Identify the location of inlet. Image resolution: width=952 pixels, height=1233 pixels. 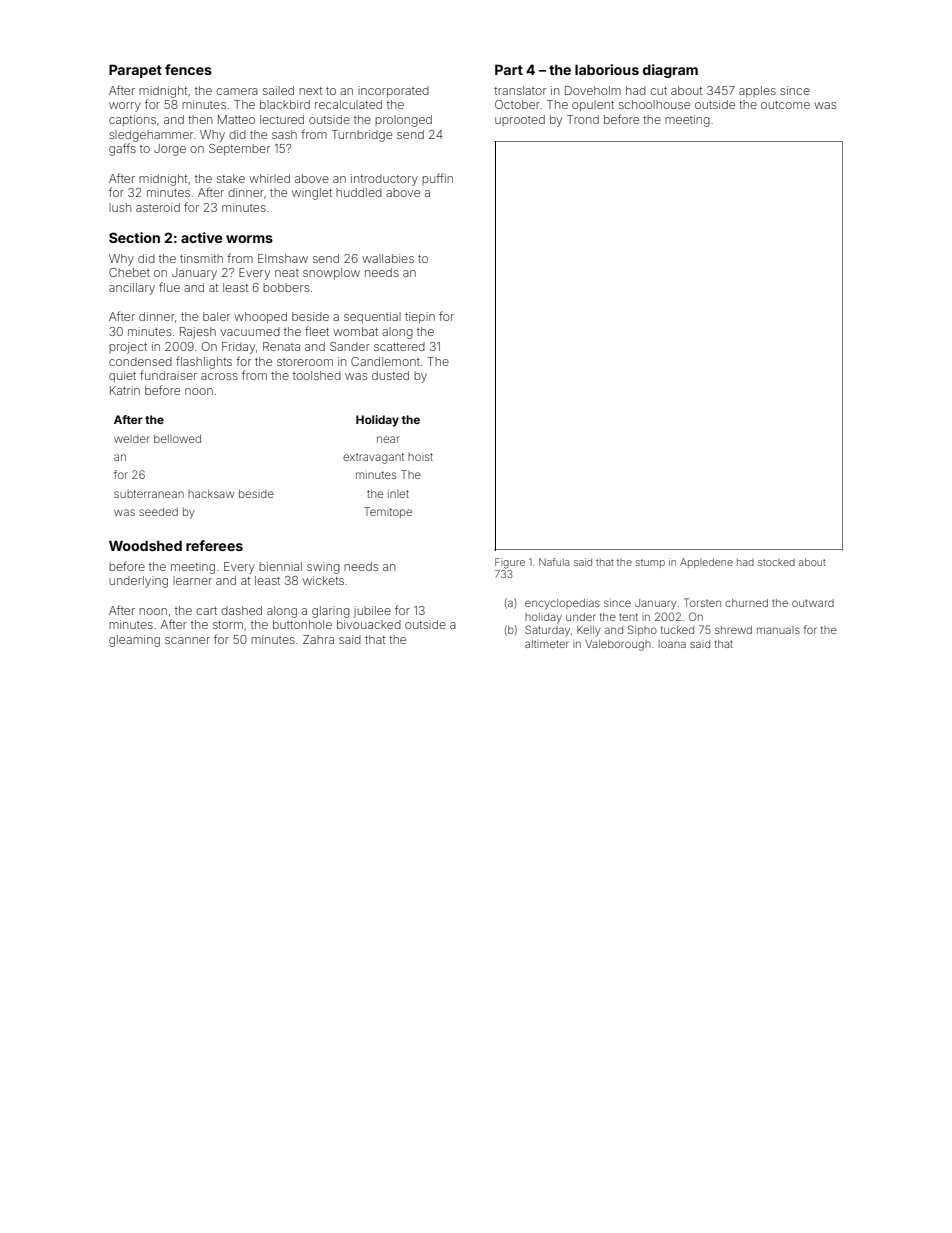
(398, 493).
